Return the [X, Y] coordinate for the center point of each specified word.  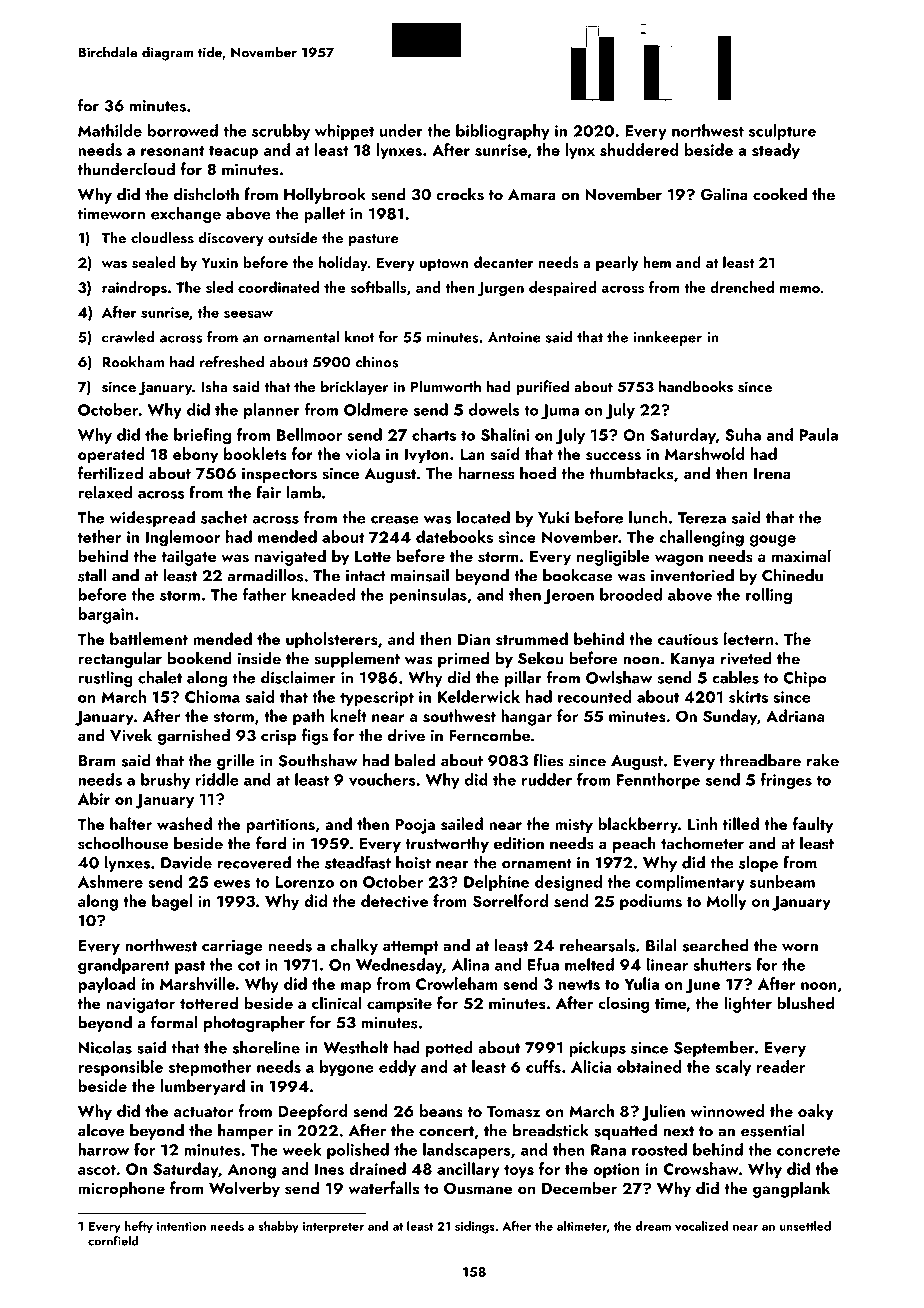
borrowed [182, 130]
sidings [475, 1227]
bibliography [503, 132]
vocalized [701, 1226]
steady [776, 151]
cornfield [113, 1240]
